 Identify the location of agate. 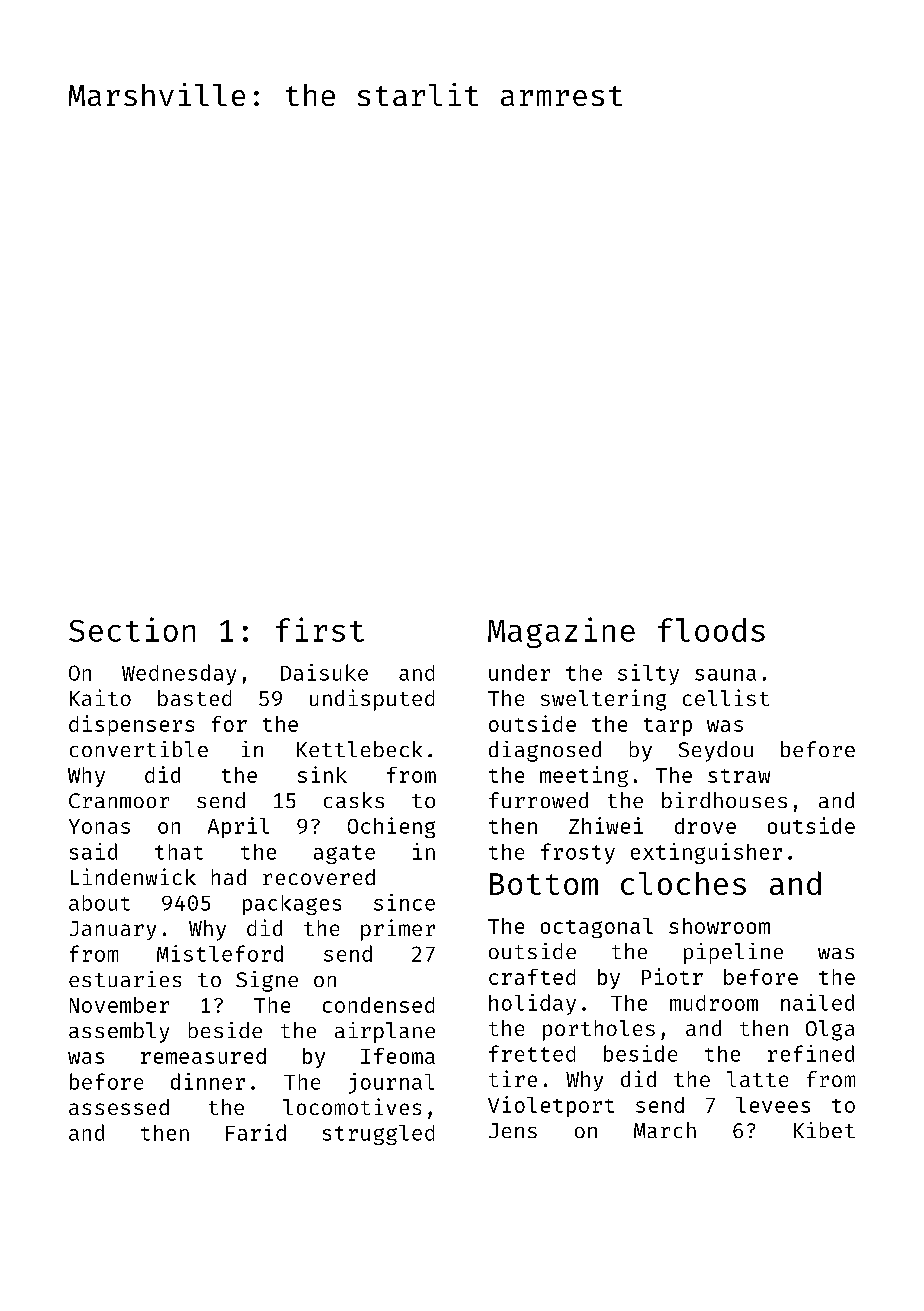
(344, 854).
